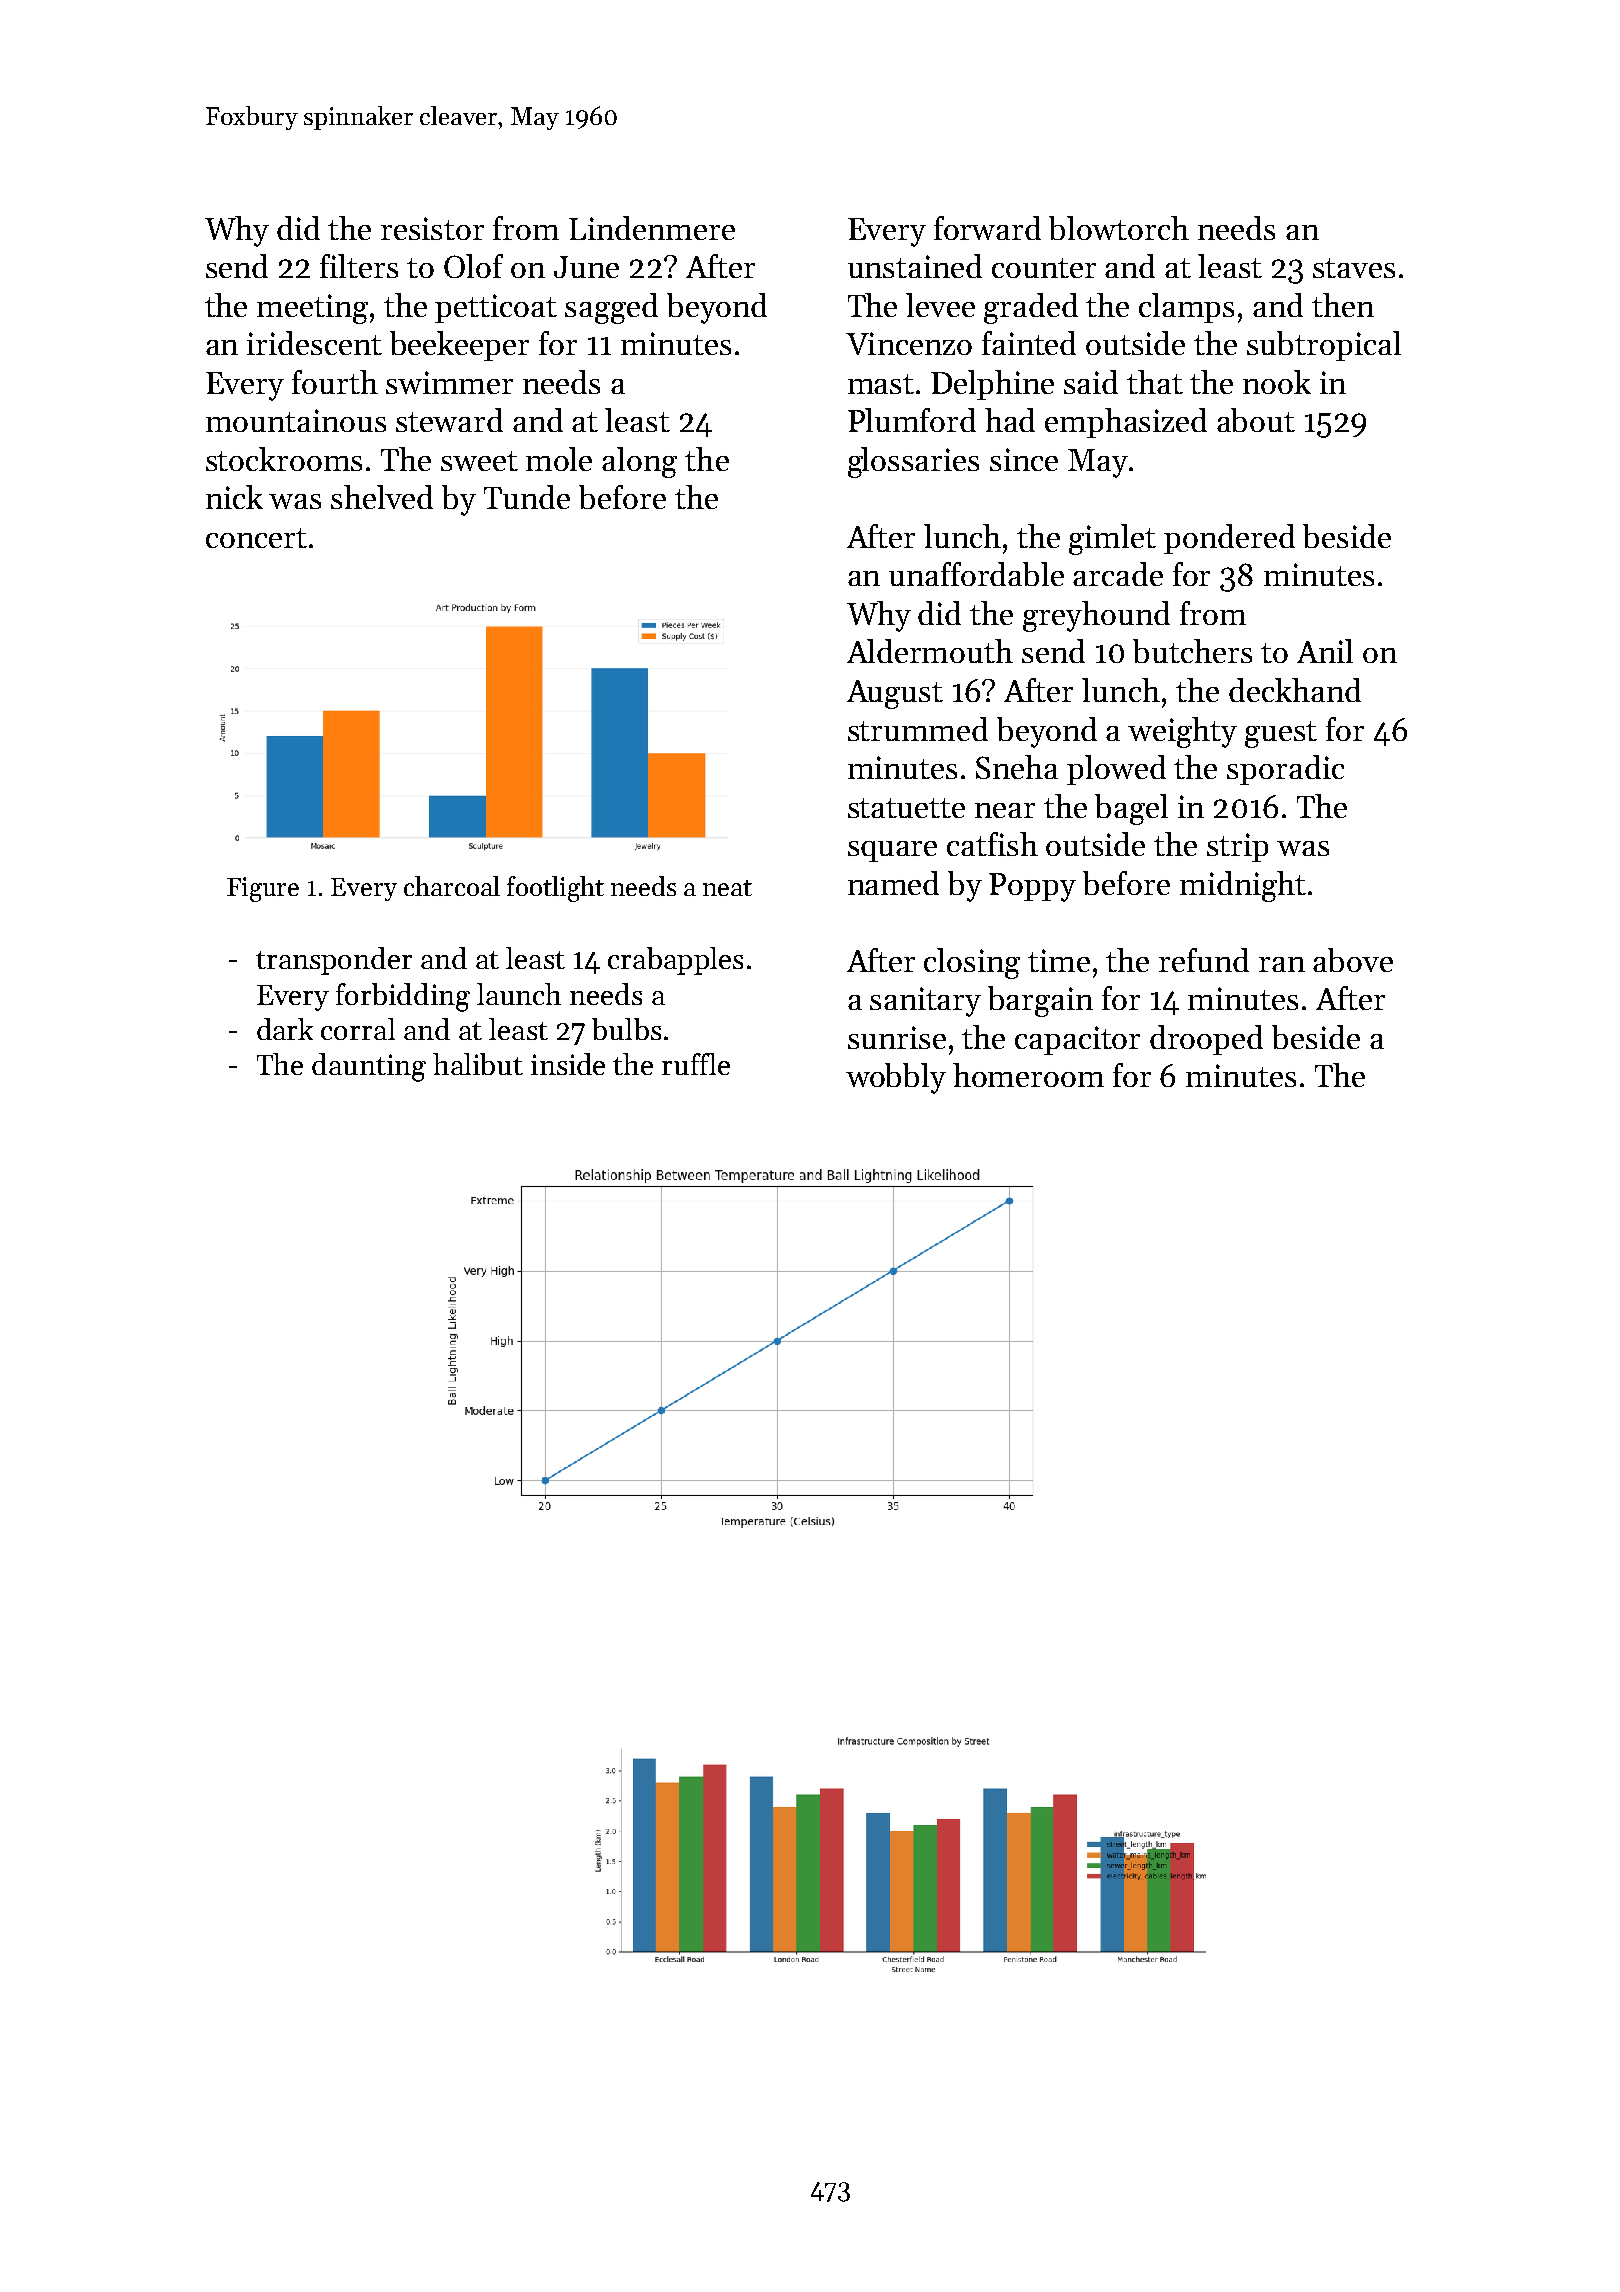  I want to click on gimlet, so click(1112, 539).
